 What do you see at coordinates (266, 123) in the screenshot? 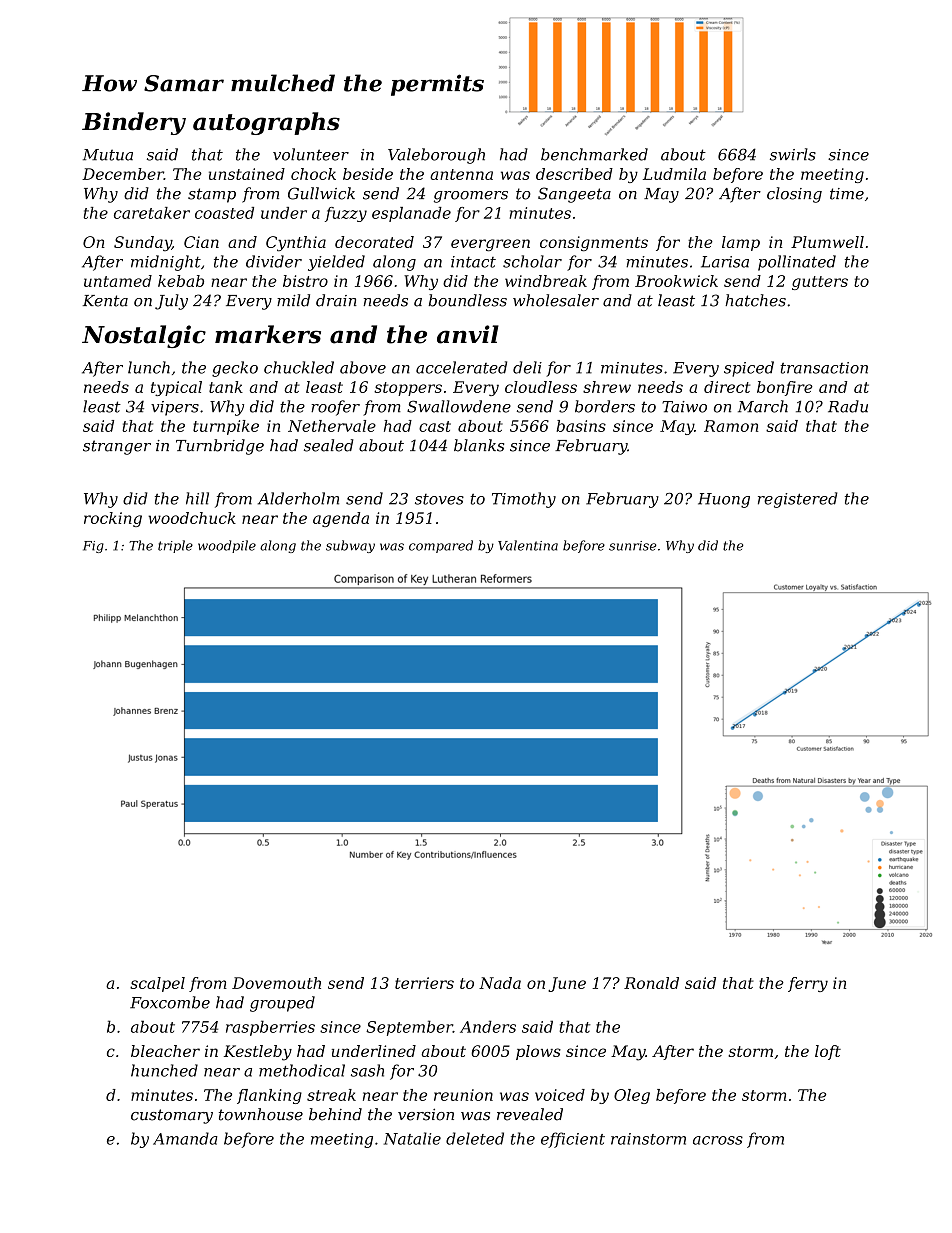
I see `autographs` at bounding box center [266, 123].
